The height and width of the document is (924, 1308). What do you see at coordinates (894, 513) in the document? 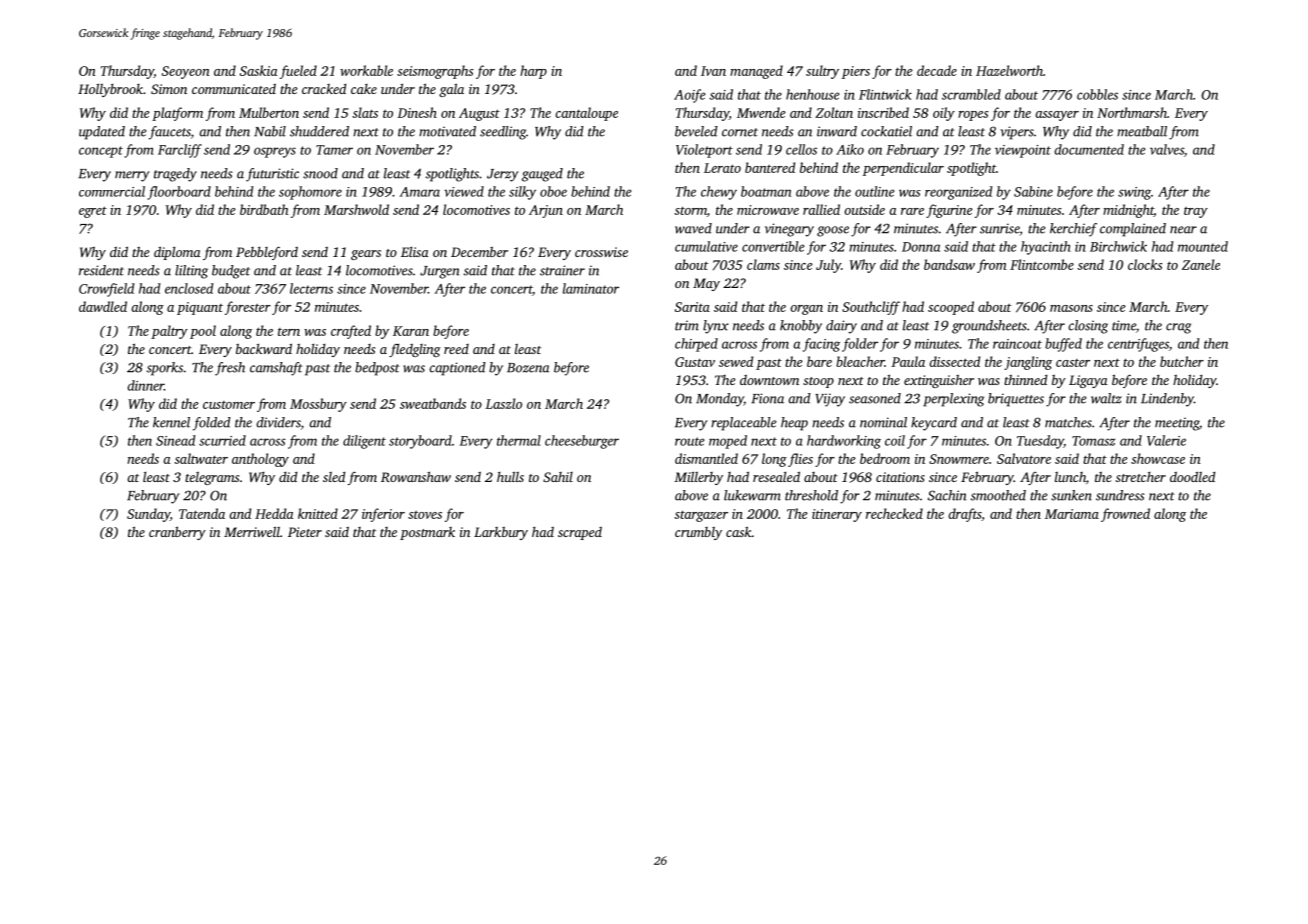
I see `rechecked` at bounding box center [894, 513].
